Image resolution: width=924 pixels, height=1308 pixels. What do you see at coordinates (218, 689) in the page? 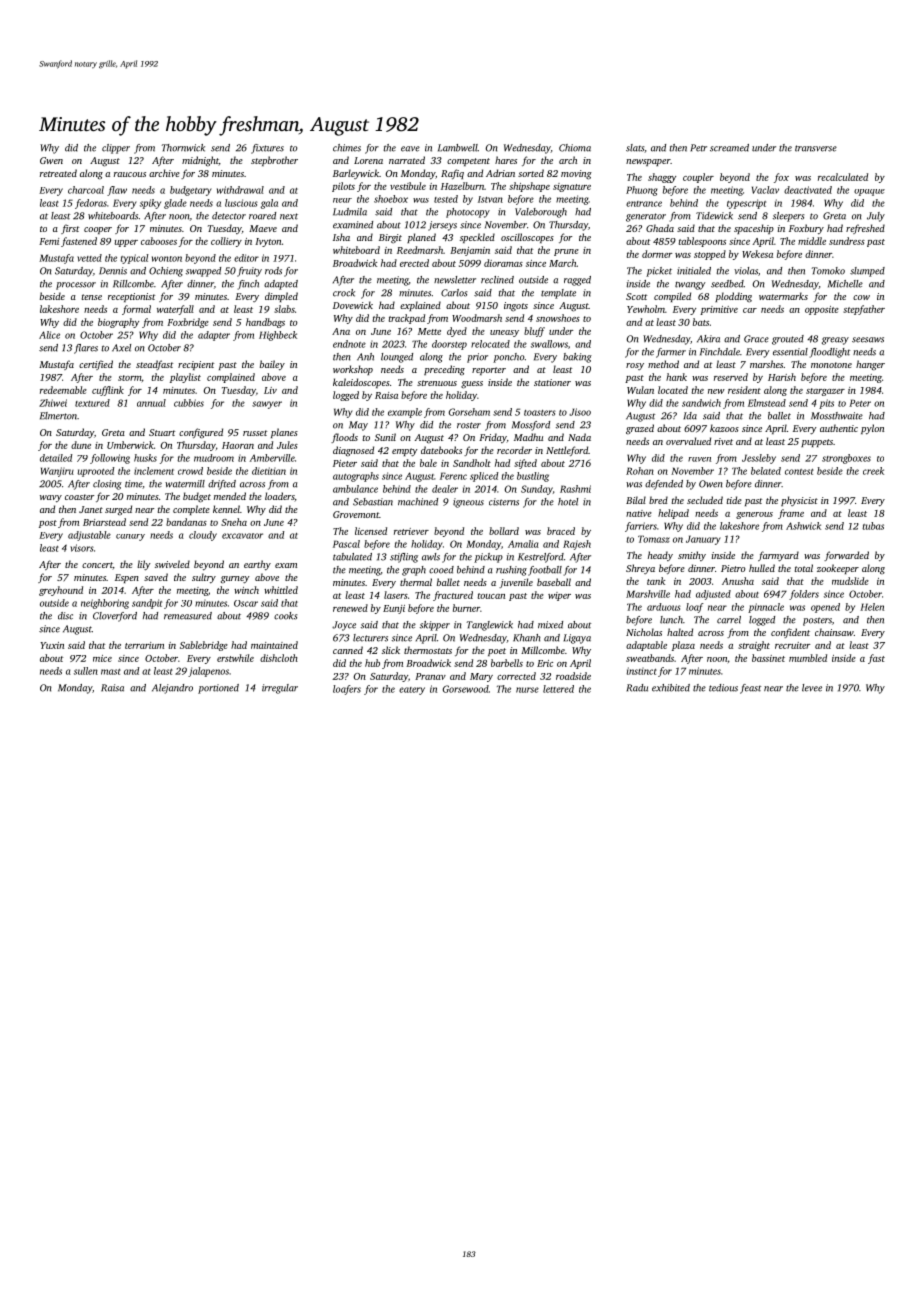
I see `portioned` at bounding box center [218, 689].
